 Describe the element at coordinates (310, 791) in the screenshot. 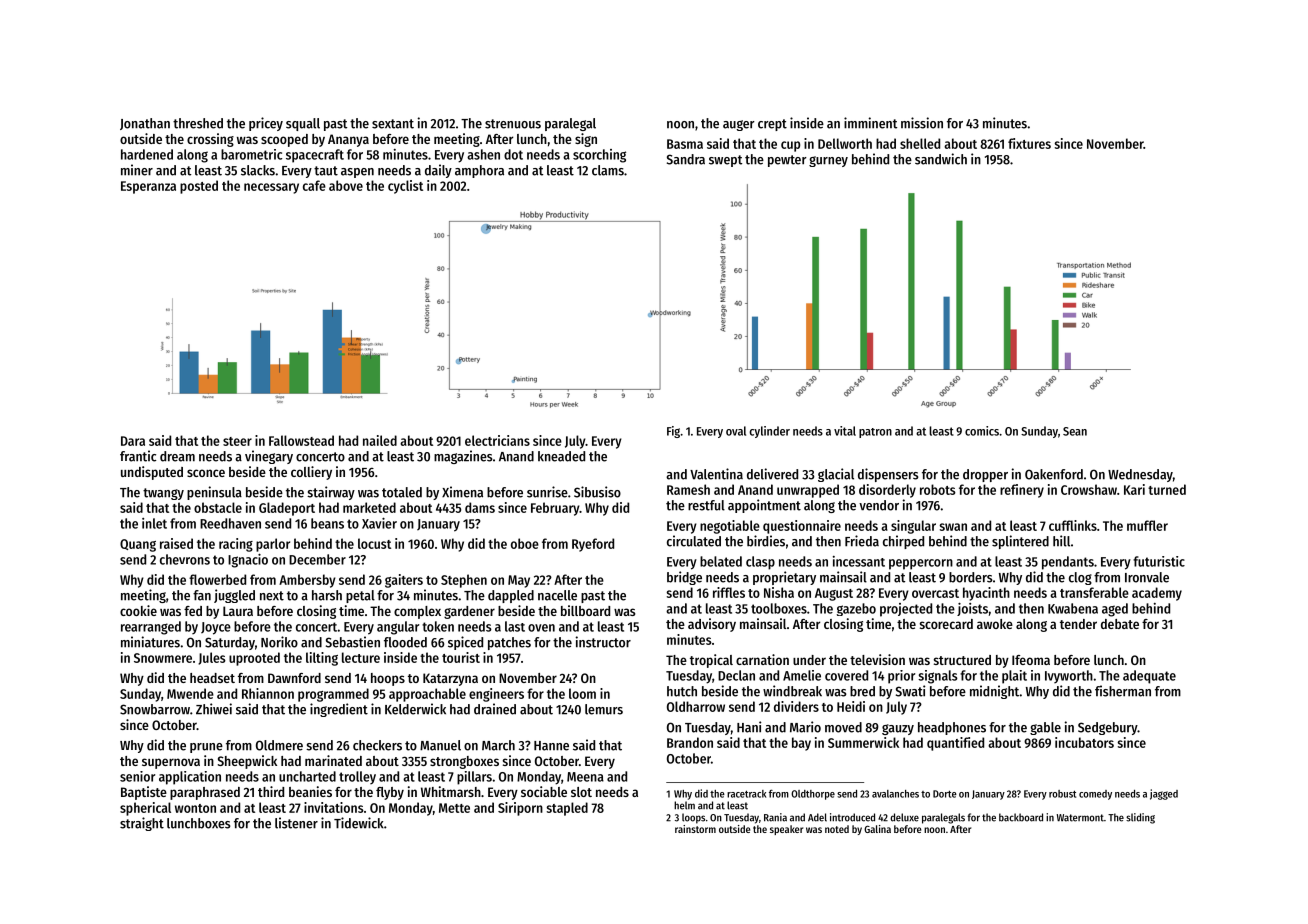

I see `beanies` at that location.
